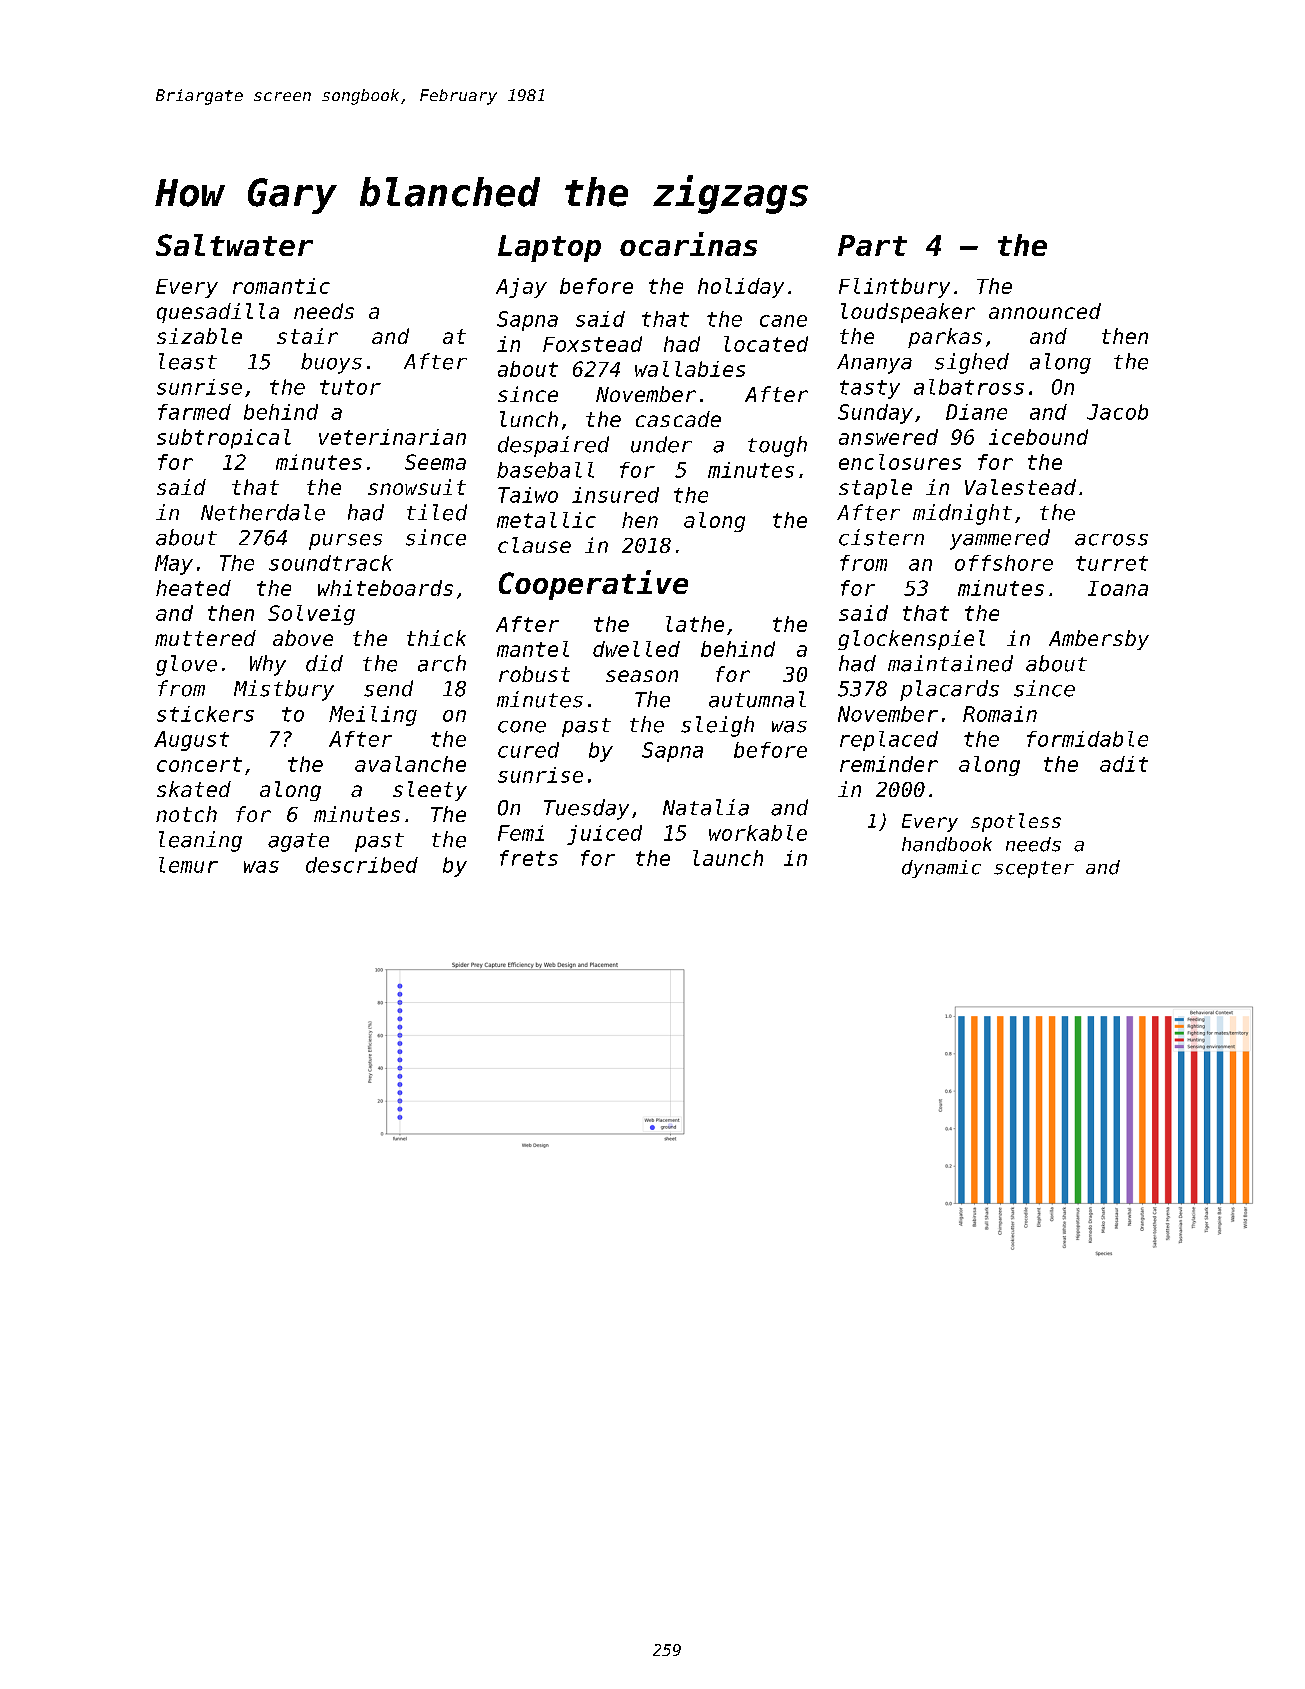 The height and width of the screenshot is (1689, 1305). I want to click on formidable, so click(1087, 739).
